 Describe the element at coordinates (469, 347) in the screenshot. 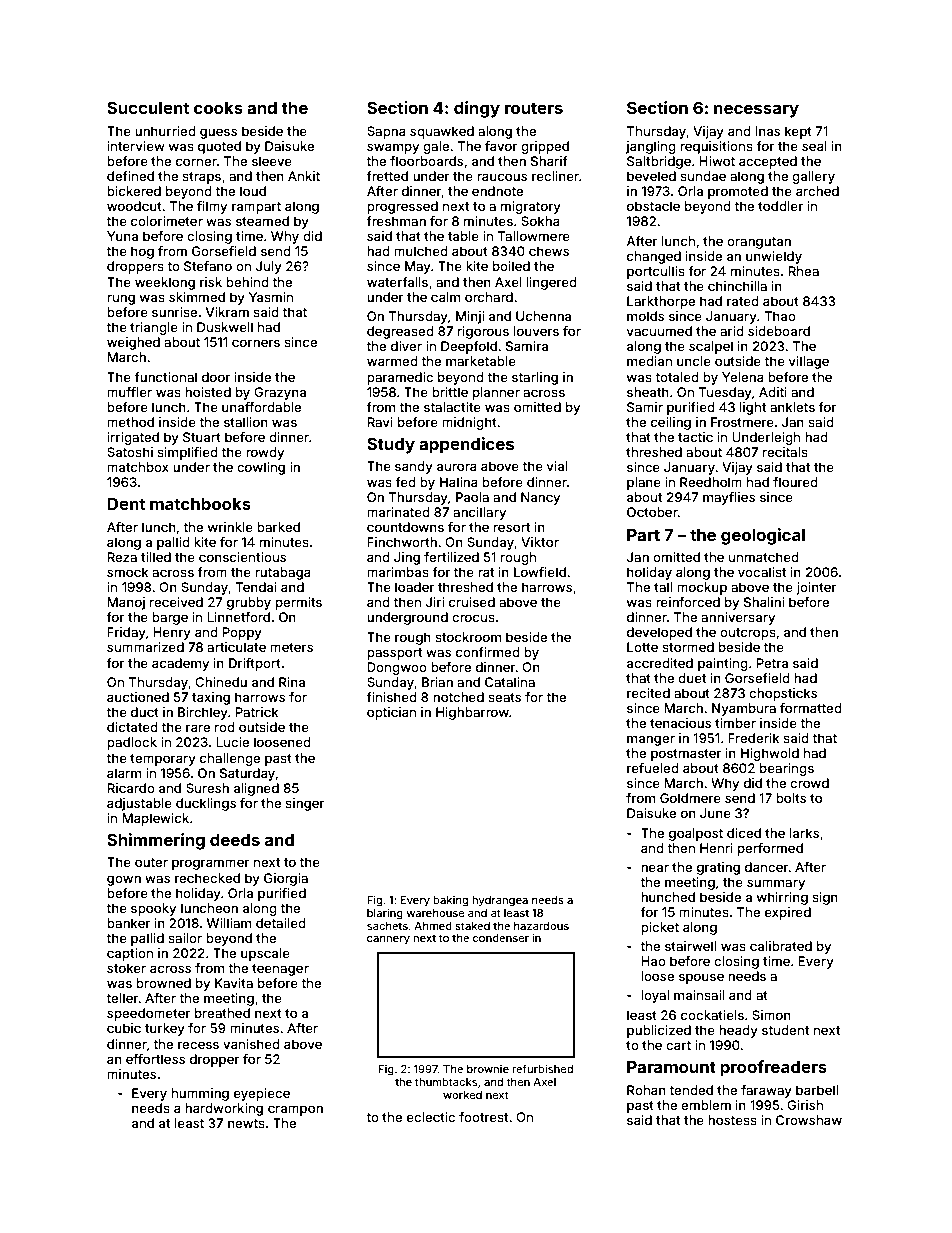

I see `Deepfold` at that location.
